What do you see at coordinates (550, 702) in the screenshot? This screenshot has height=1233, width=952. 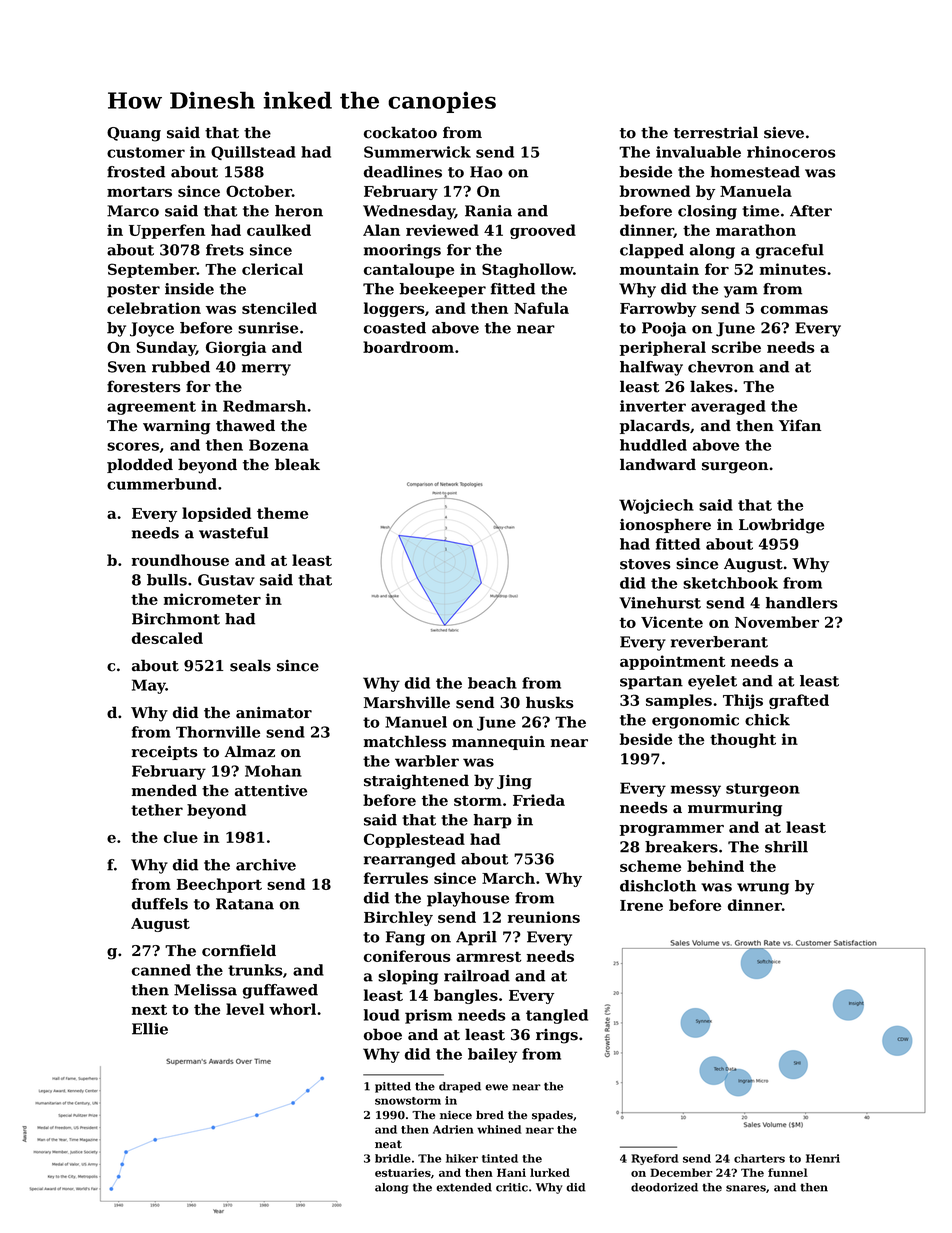 I see `husks` at bounding box center [550, 702].
